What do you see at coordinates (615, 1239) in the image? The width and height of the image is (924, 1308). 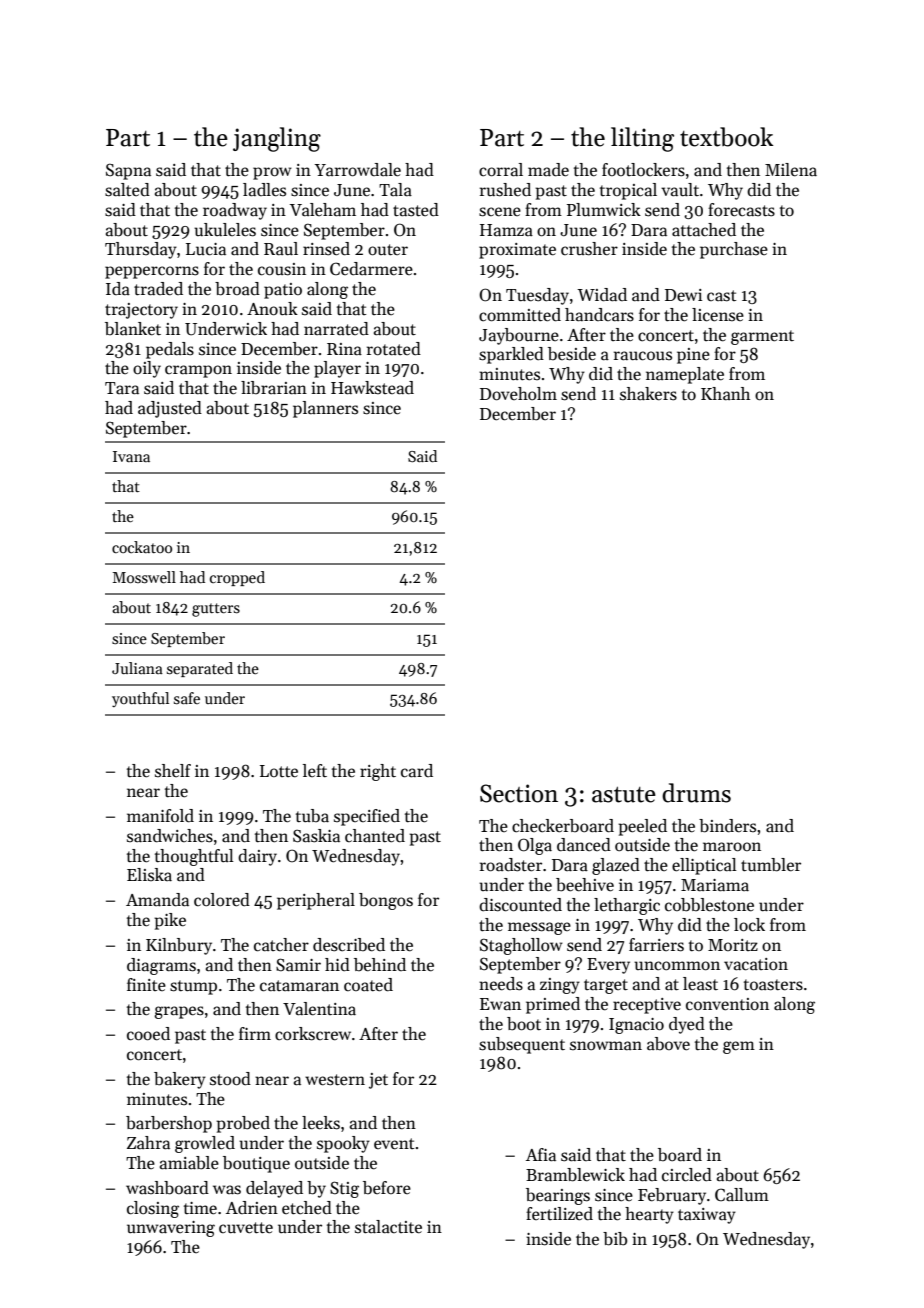 I see `bib` at bounding box center [615, 1239].
